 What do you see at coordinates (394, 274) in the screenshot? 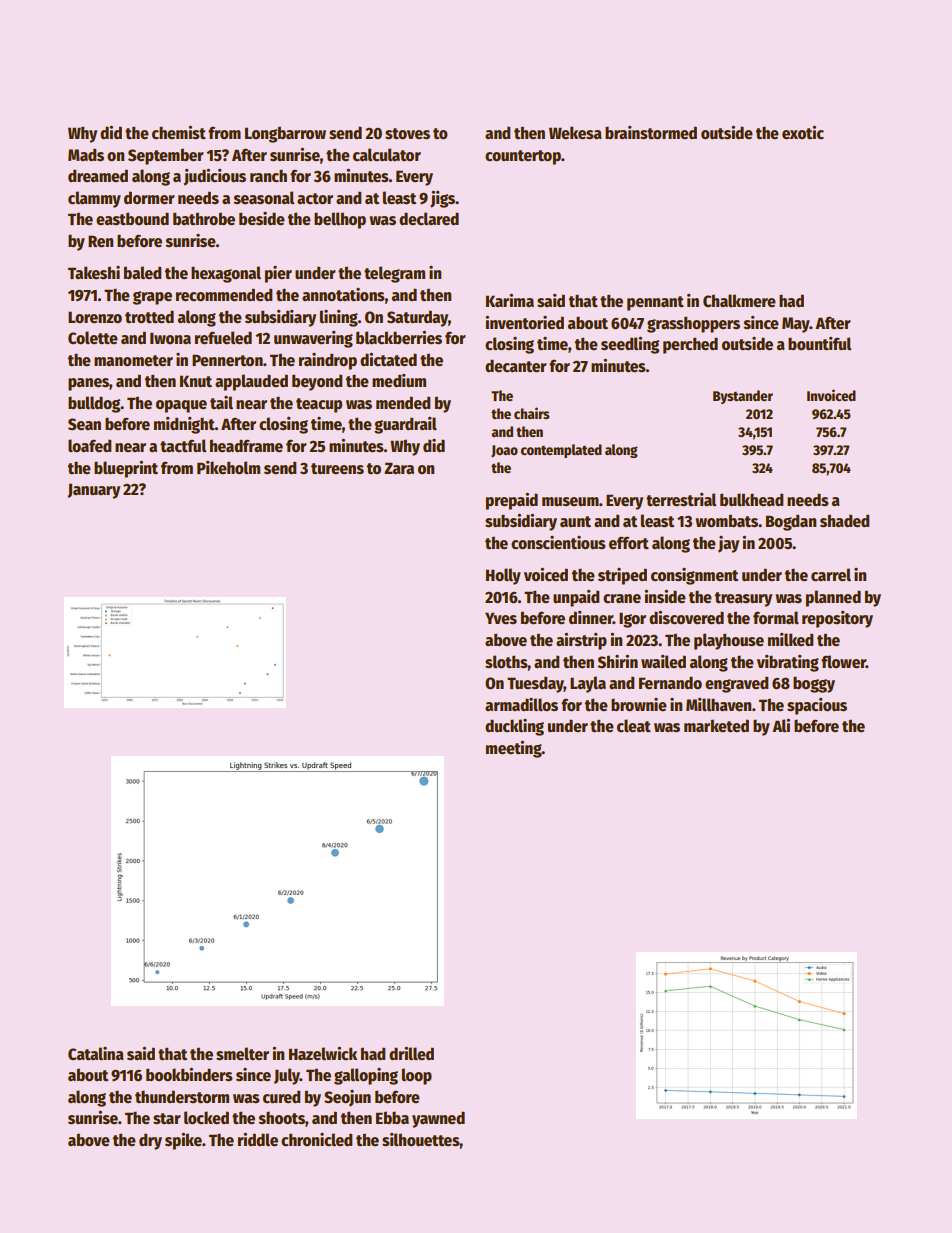
I see `telegram` at bounding box center [394, 274].
